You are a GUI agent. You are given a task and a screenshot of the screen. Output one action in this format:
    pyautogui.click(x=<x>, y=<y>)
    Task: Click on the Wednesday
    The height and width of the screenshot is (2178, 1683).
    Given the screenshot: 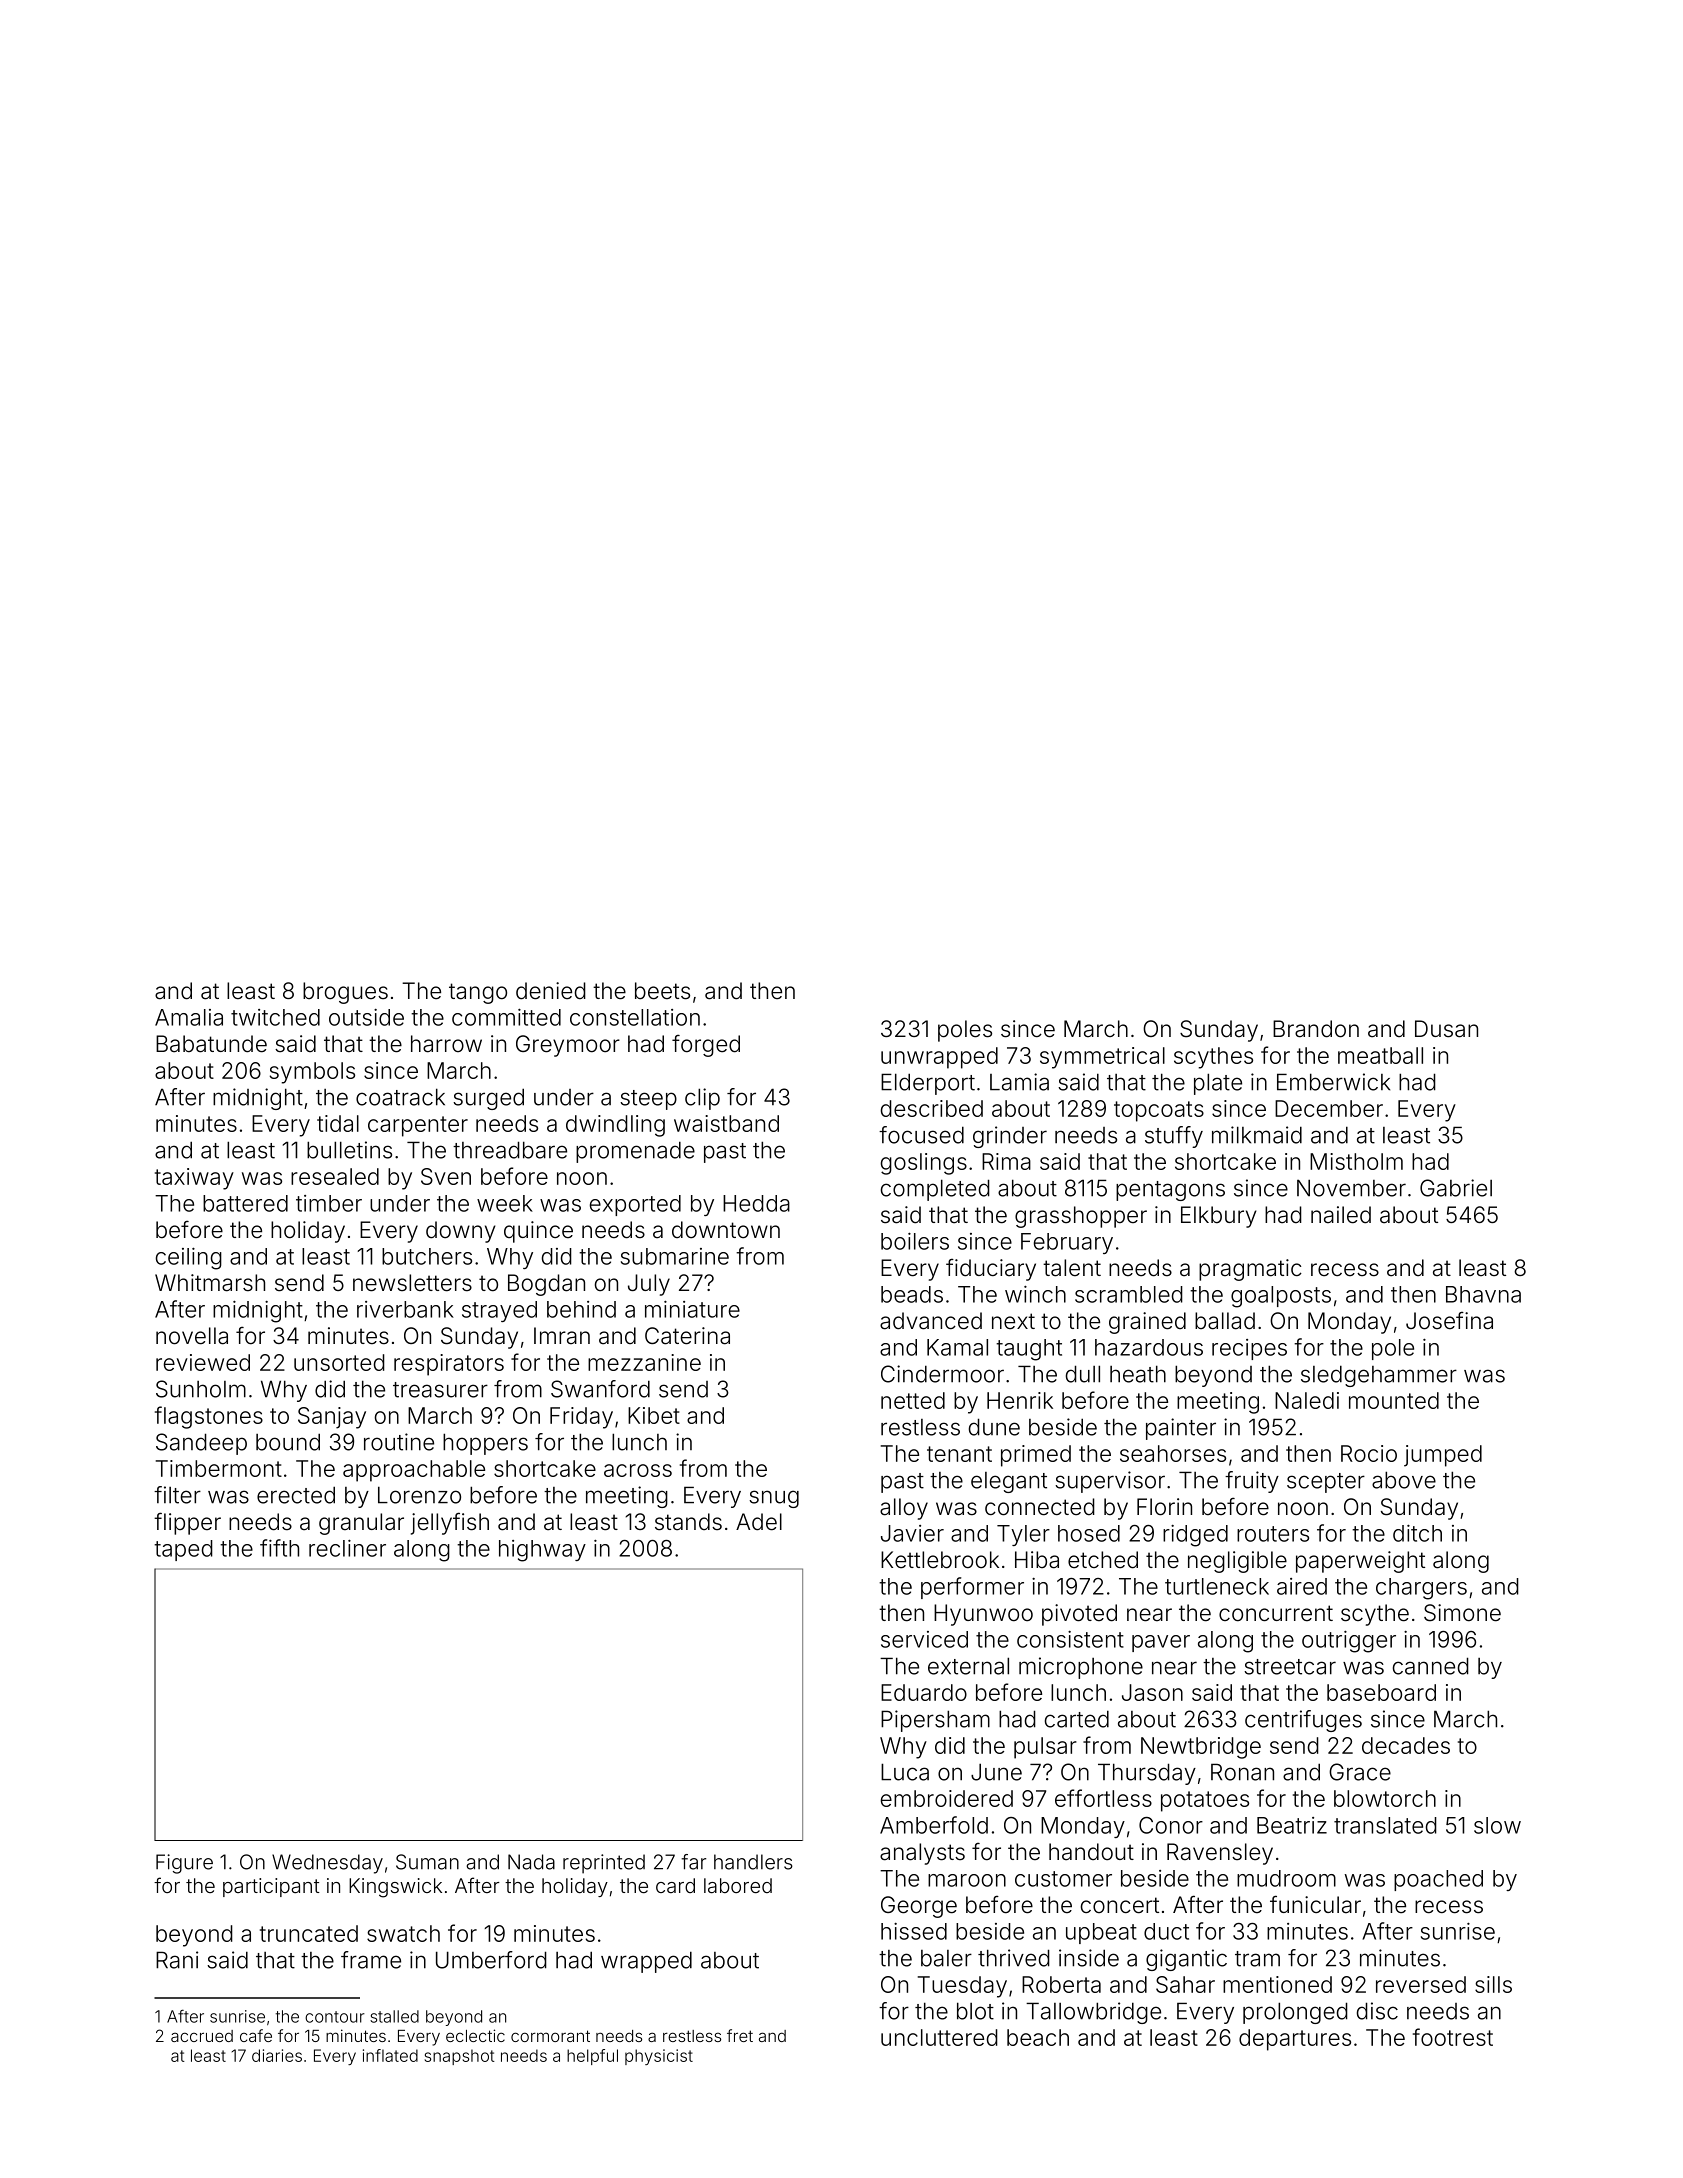 What is the action you would take?
    pyautogui.click(x=327, y=1864)
